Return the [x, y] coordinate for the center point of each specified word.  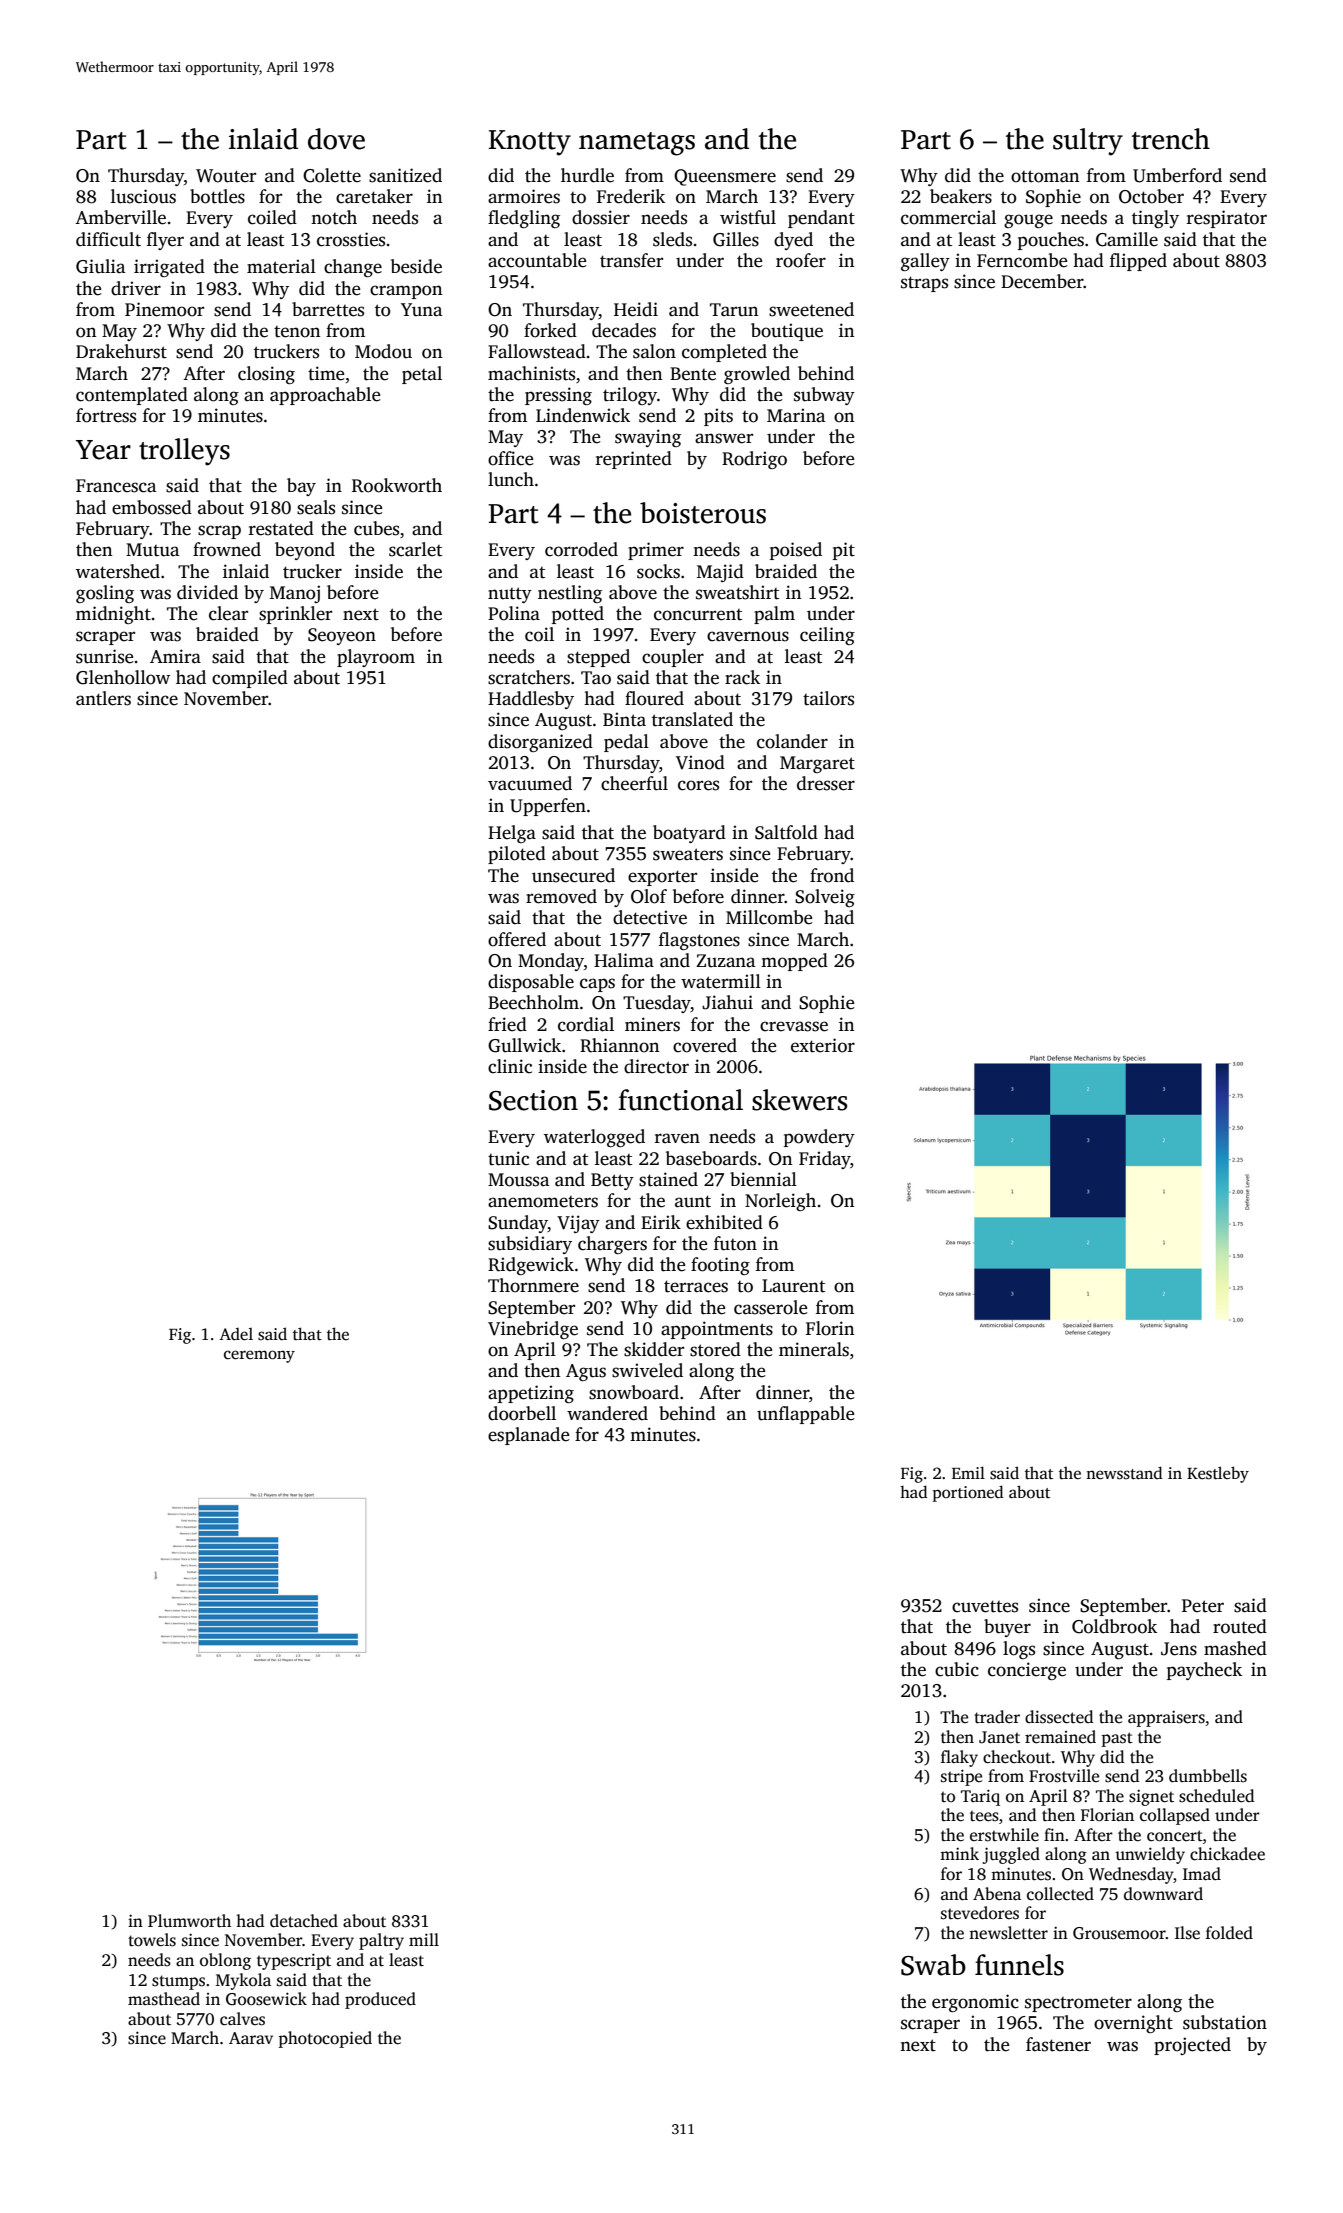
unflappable [806, 1415]
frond [832, 875]
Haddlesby [531, 700]
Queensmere [725, 177]
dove [336, 139]
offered [517, 939]
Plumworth [189, 1921]
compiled [250, 679]
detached [304, 1921]
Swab [933, 1965]
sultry [1088, 142]
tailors [828, 698]
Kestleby [1218, 1474]
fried [507, 1024]
